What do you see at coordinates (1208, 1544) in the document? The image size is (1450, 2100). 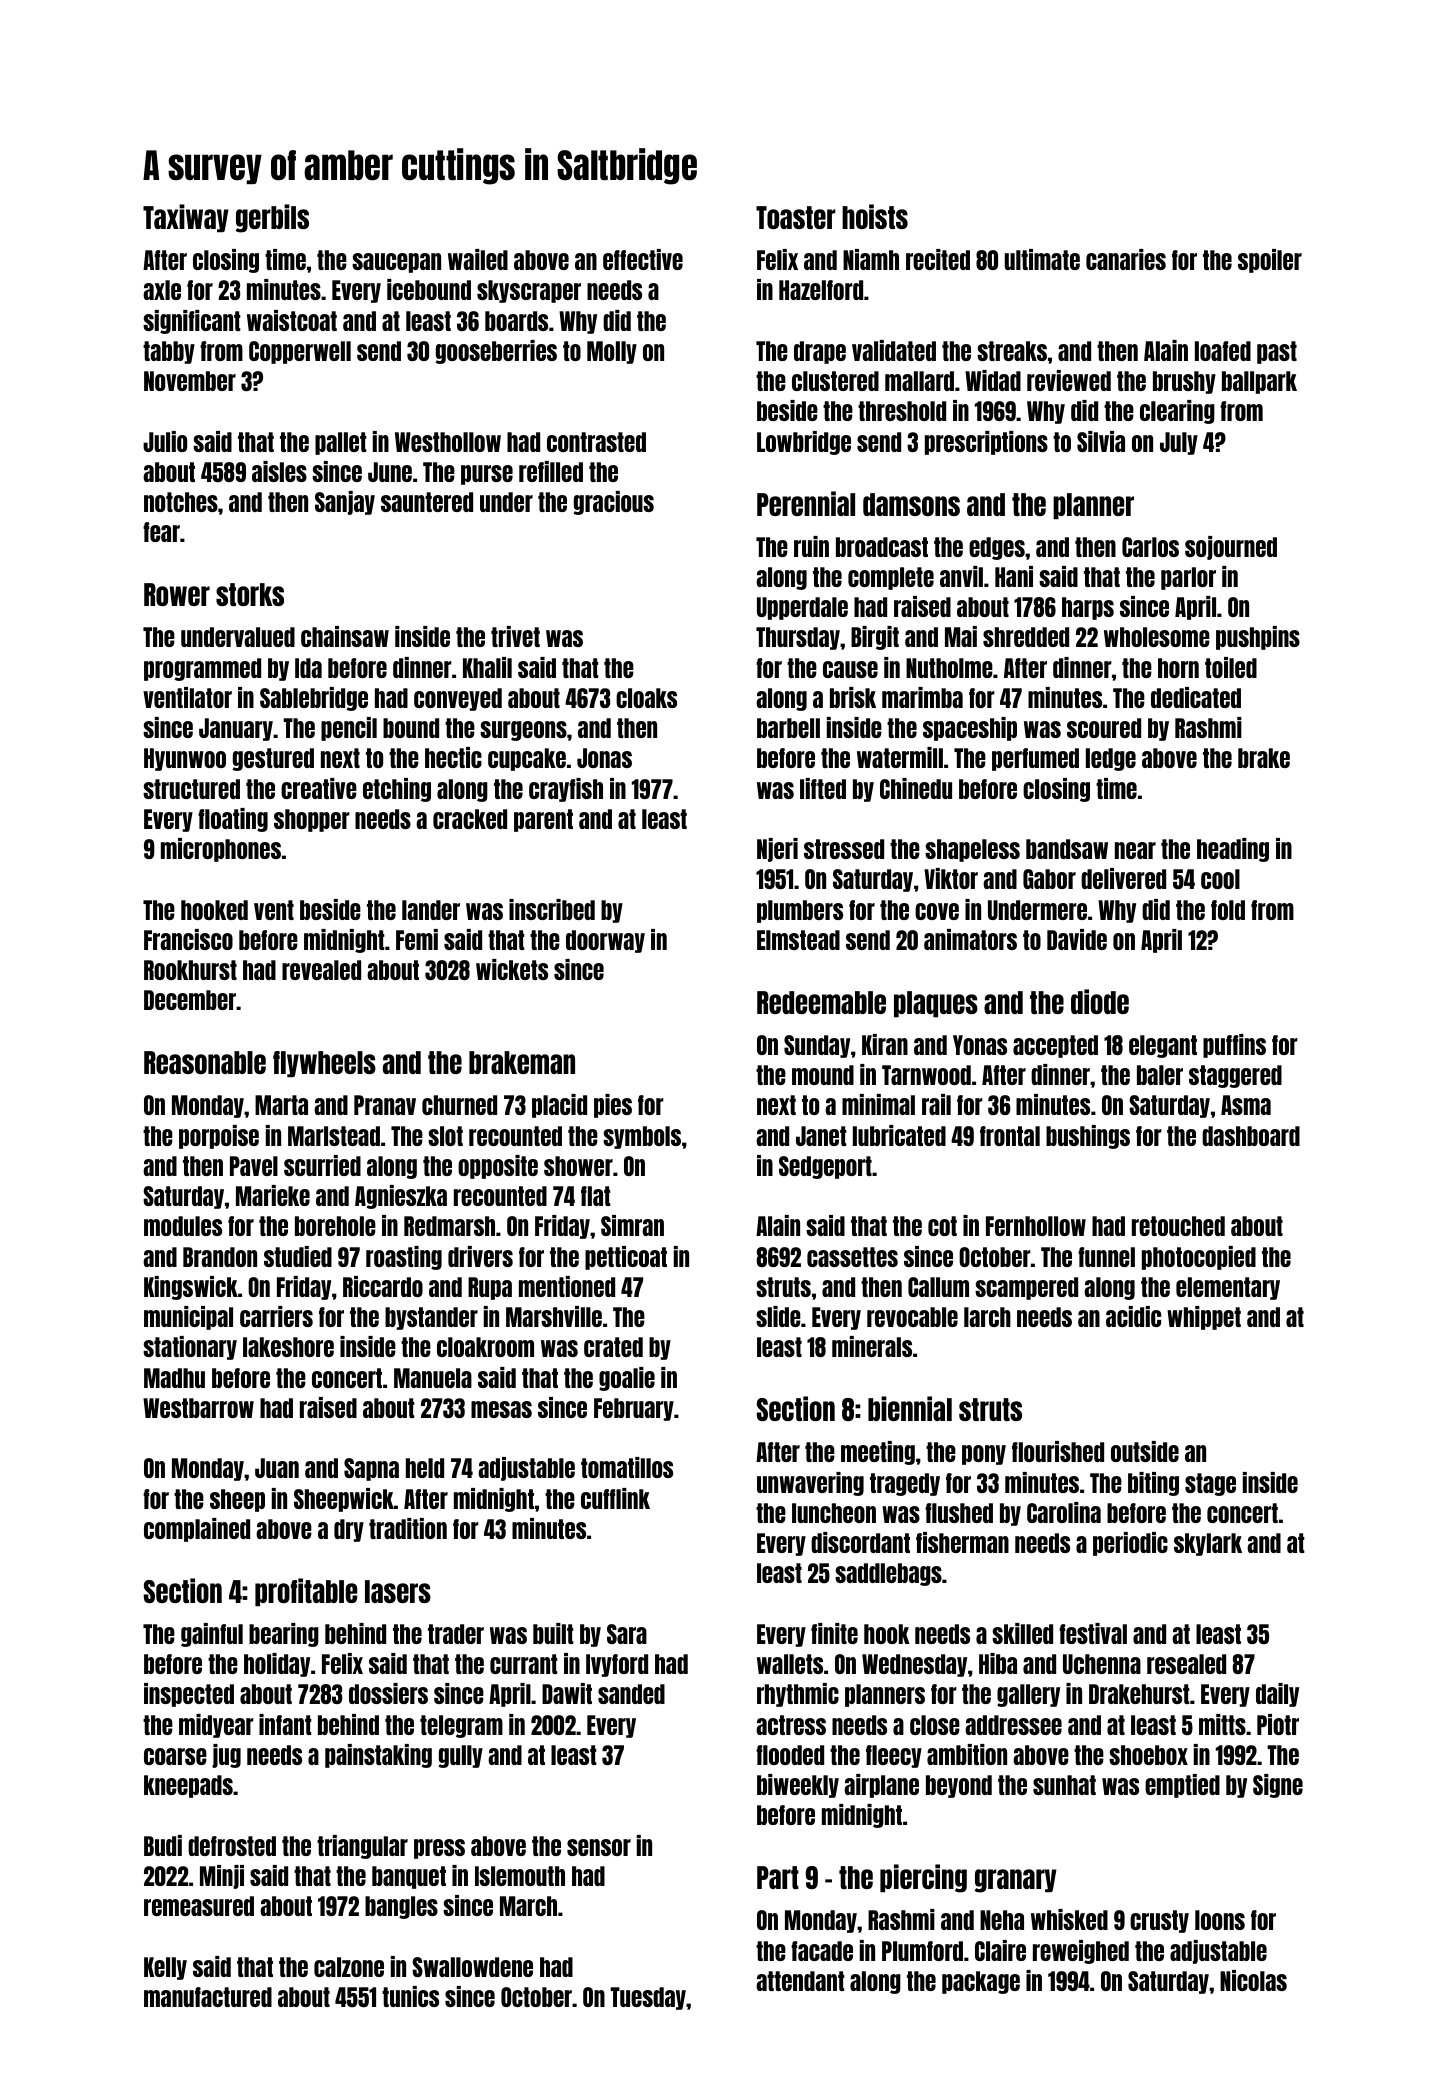 I see `skylark` at bounding box center [1208, 1544].
